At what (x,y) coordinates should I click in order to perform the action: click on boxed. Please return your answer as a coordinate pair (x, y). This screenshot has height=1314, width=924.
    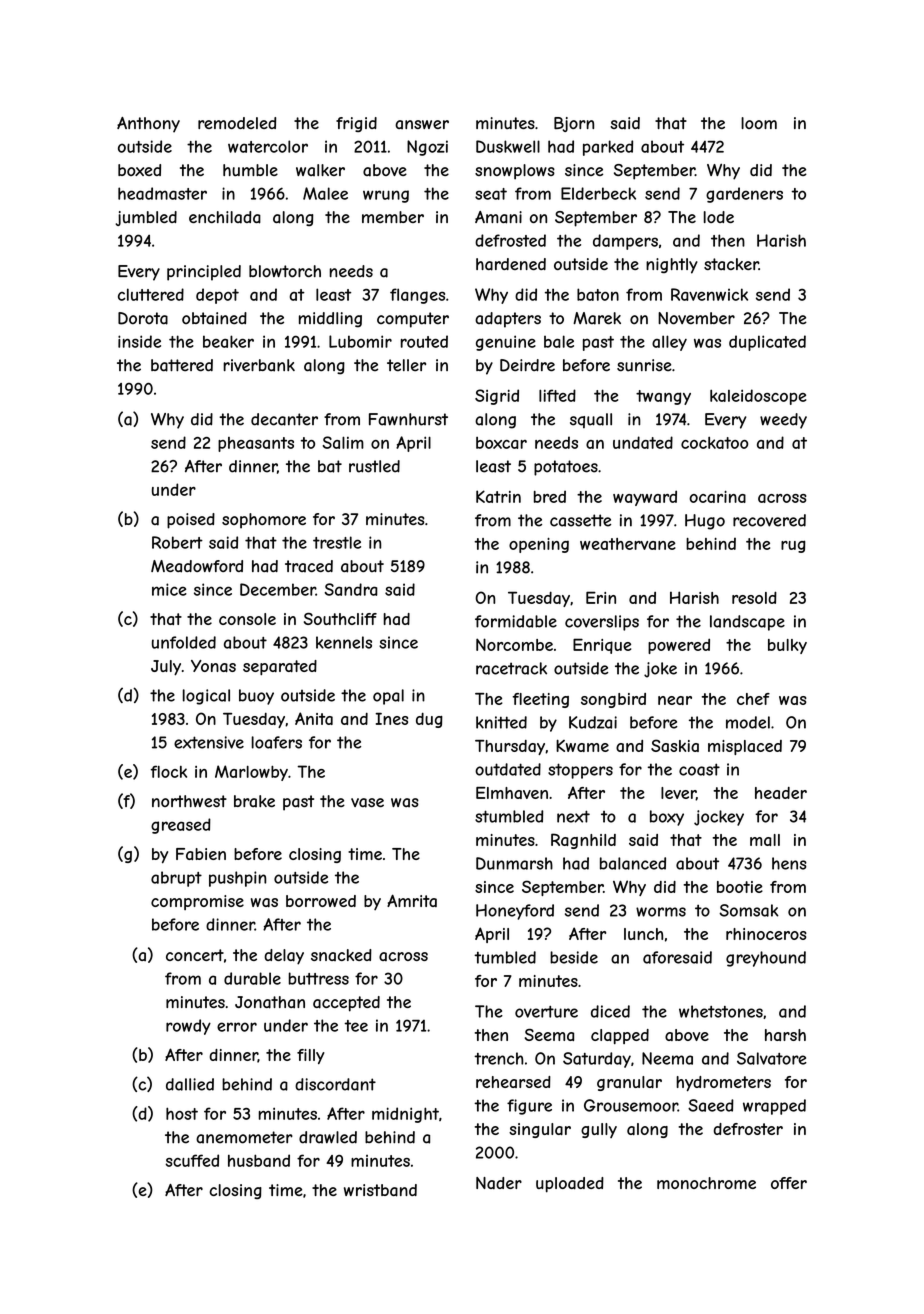
    Looking at the image, I should click on (139, 170).
